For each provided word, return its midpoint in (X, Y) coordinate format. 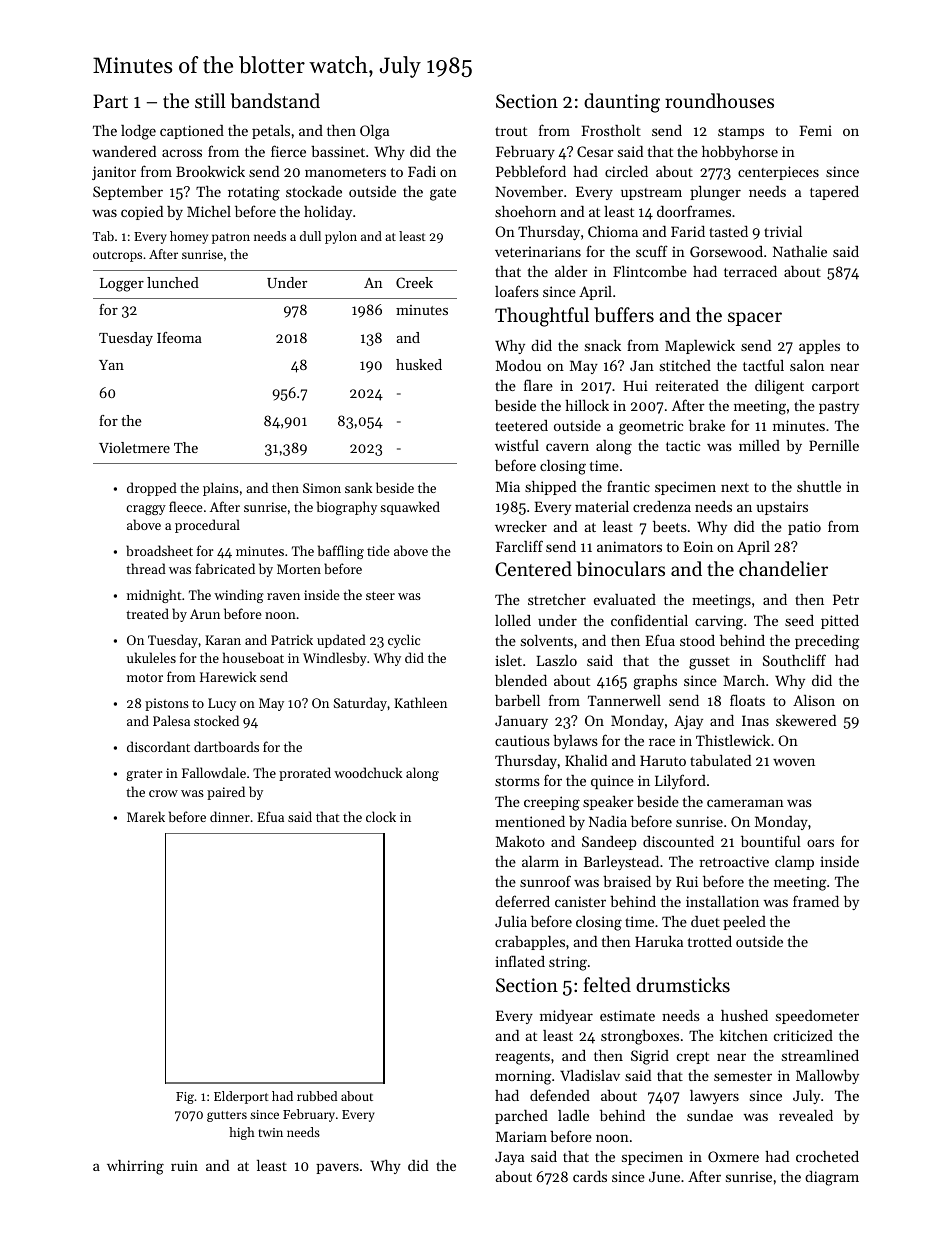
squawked (410, 508)
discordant (158, 746)
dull (310, 236)
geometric (651, 427)
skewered (806, 720)
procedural (207, 526)
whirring (135, 1167)
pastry (839, 408)
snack (603, 345)
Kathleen (420, 702)
